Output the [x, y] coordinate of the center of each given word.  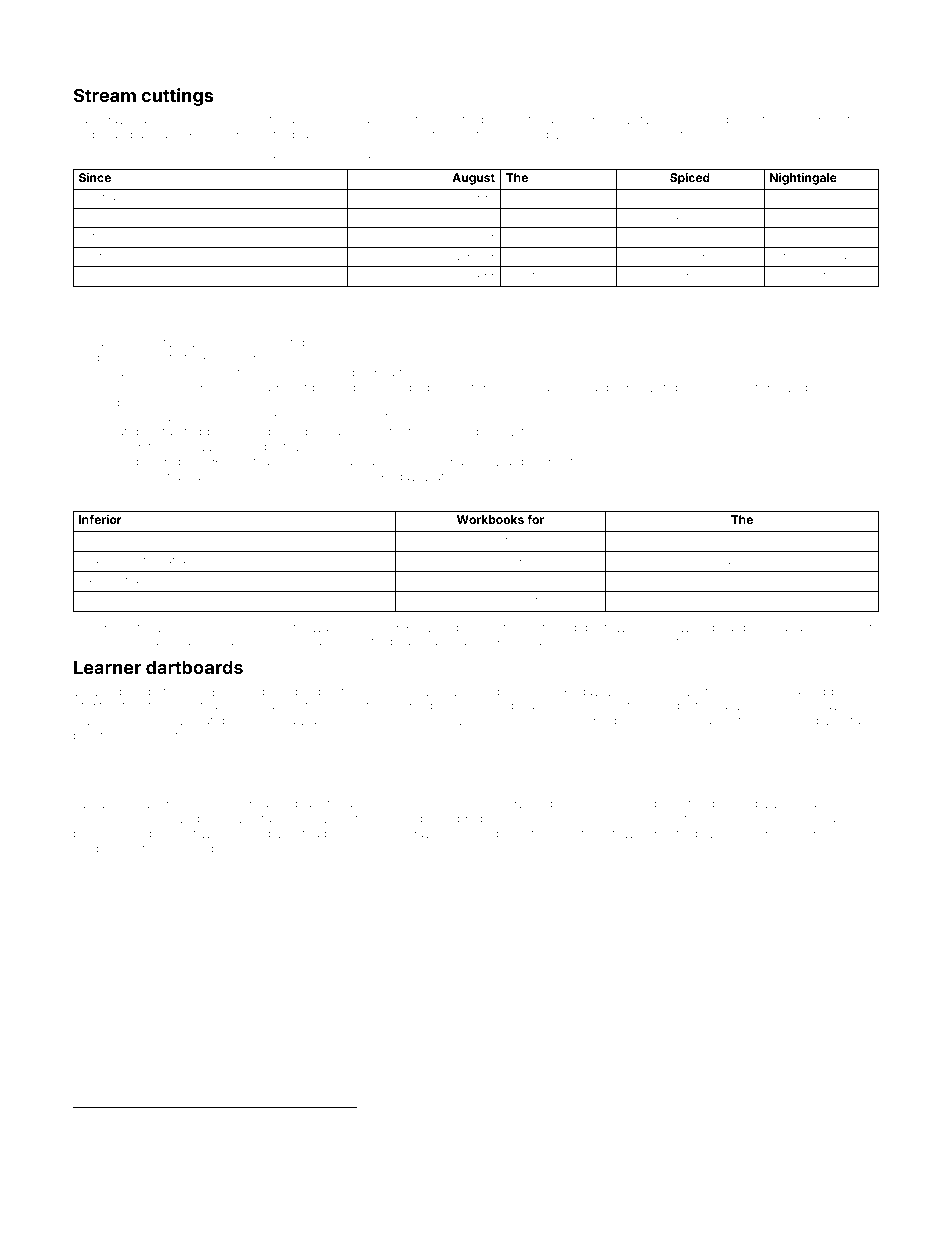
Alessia [445, 1119]
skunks [415, 120]
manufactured [291, 119]
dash [113, 1131]
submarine [209, 705]
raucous [623, 1132]
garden [372, 707]
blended [791, 197]
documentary [808, 820]
